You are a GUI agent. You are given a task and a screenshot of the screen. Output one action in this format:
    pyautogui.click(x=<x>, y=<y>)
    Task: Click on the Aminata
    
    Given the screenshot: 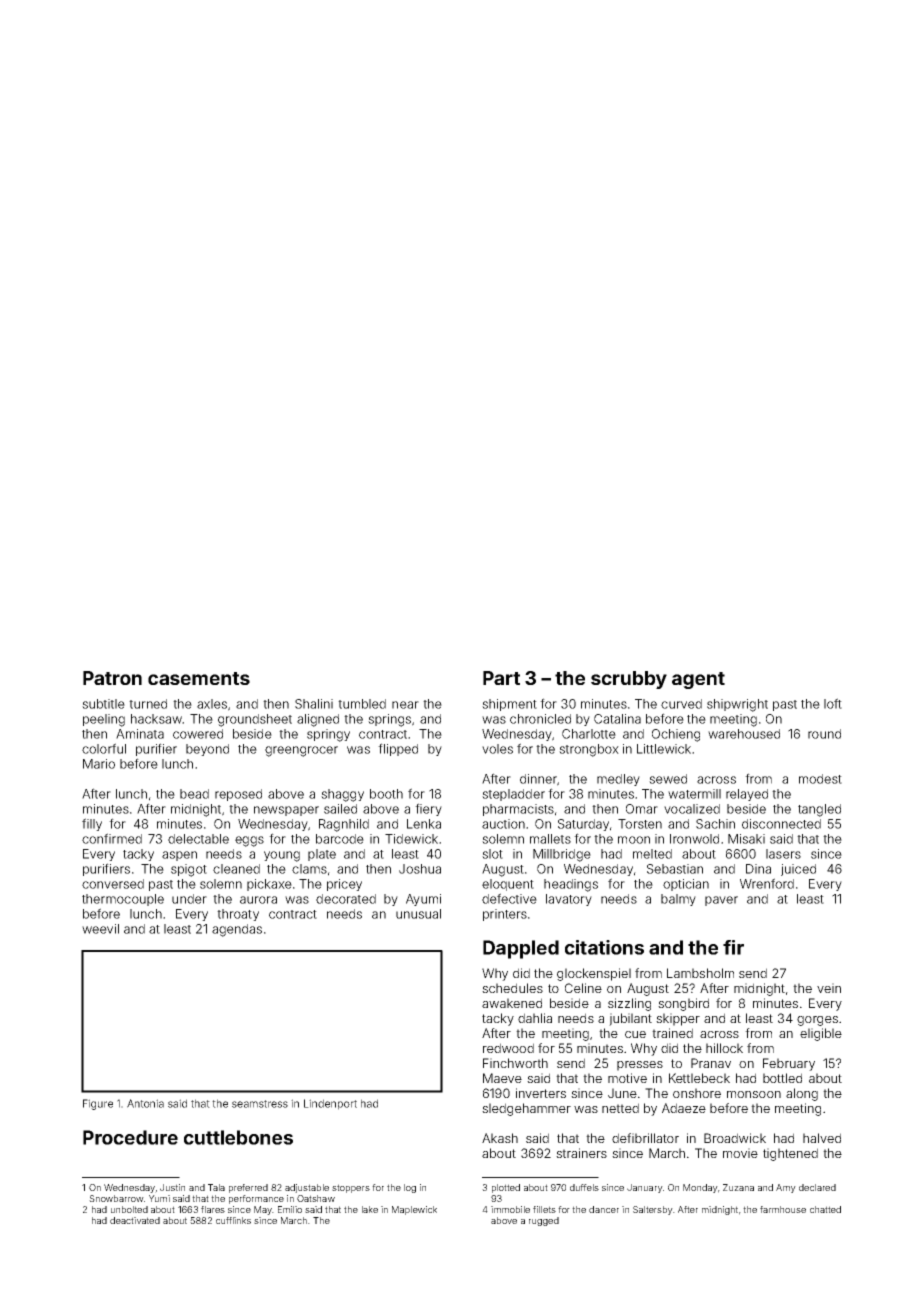 What is the action you would take?
    pyautogui.click(x=140, y=734)
